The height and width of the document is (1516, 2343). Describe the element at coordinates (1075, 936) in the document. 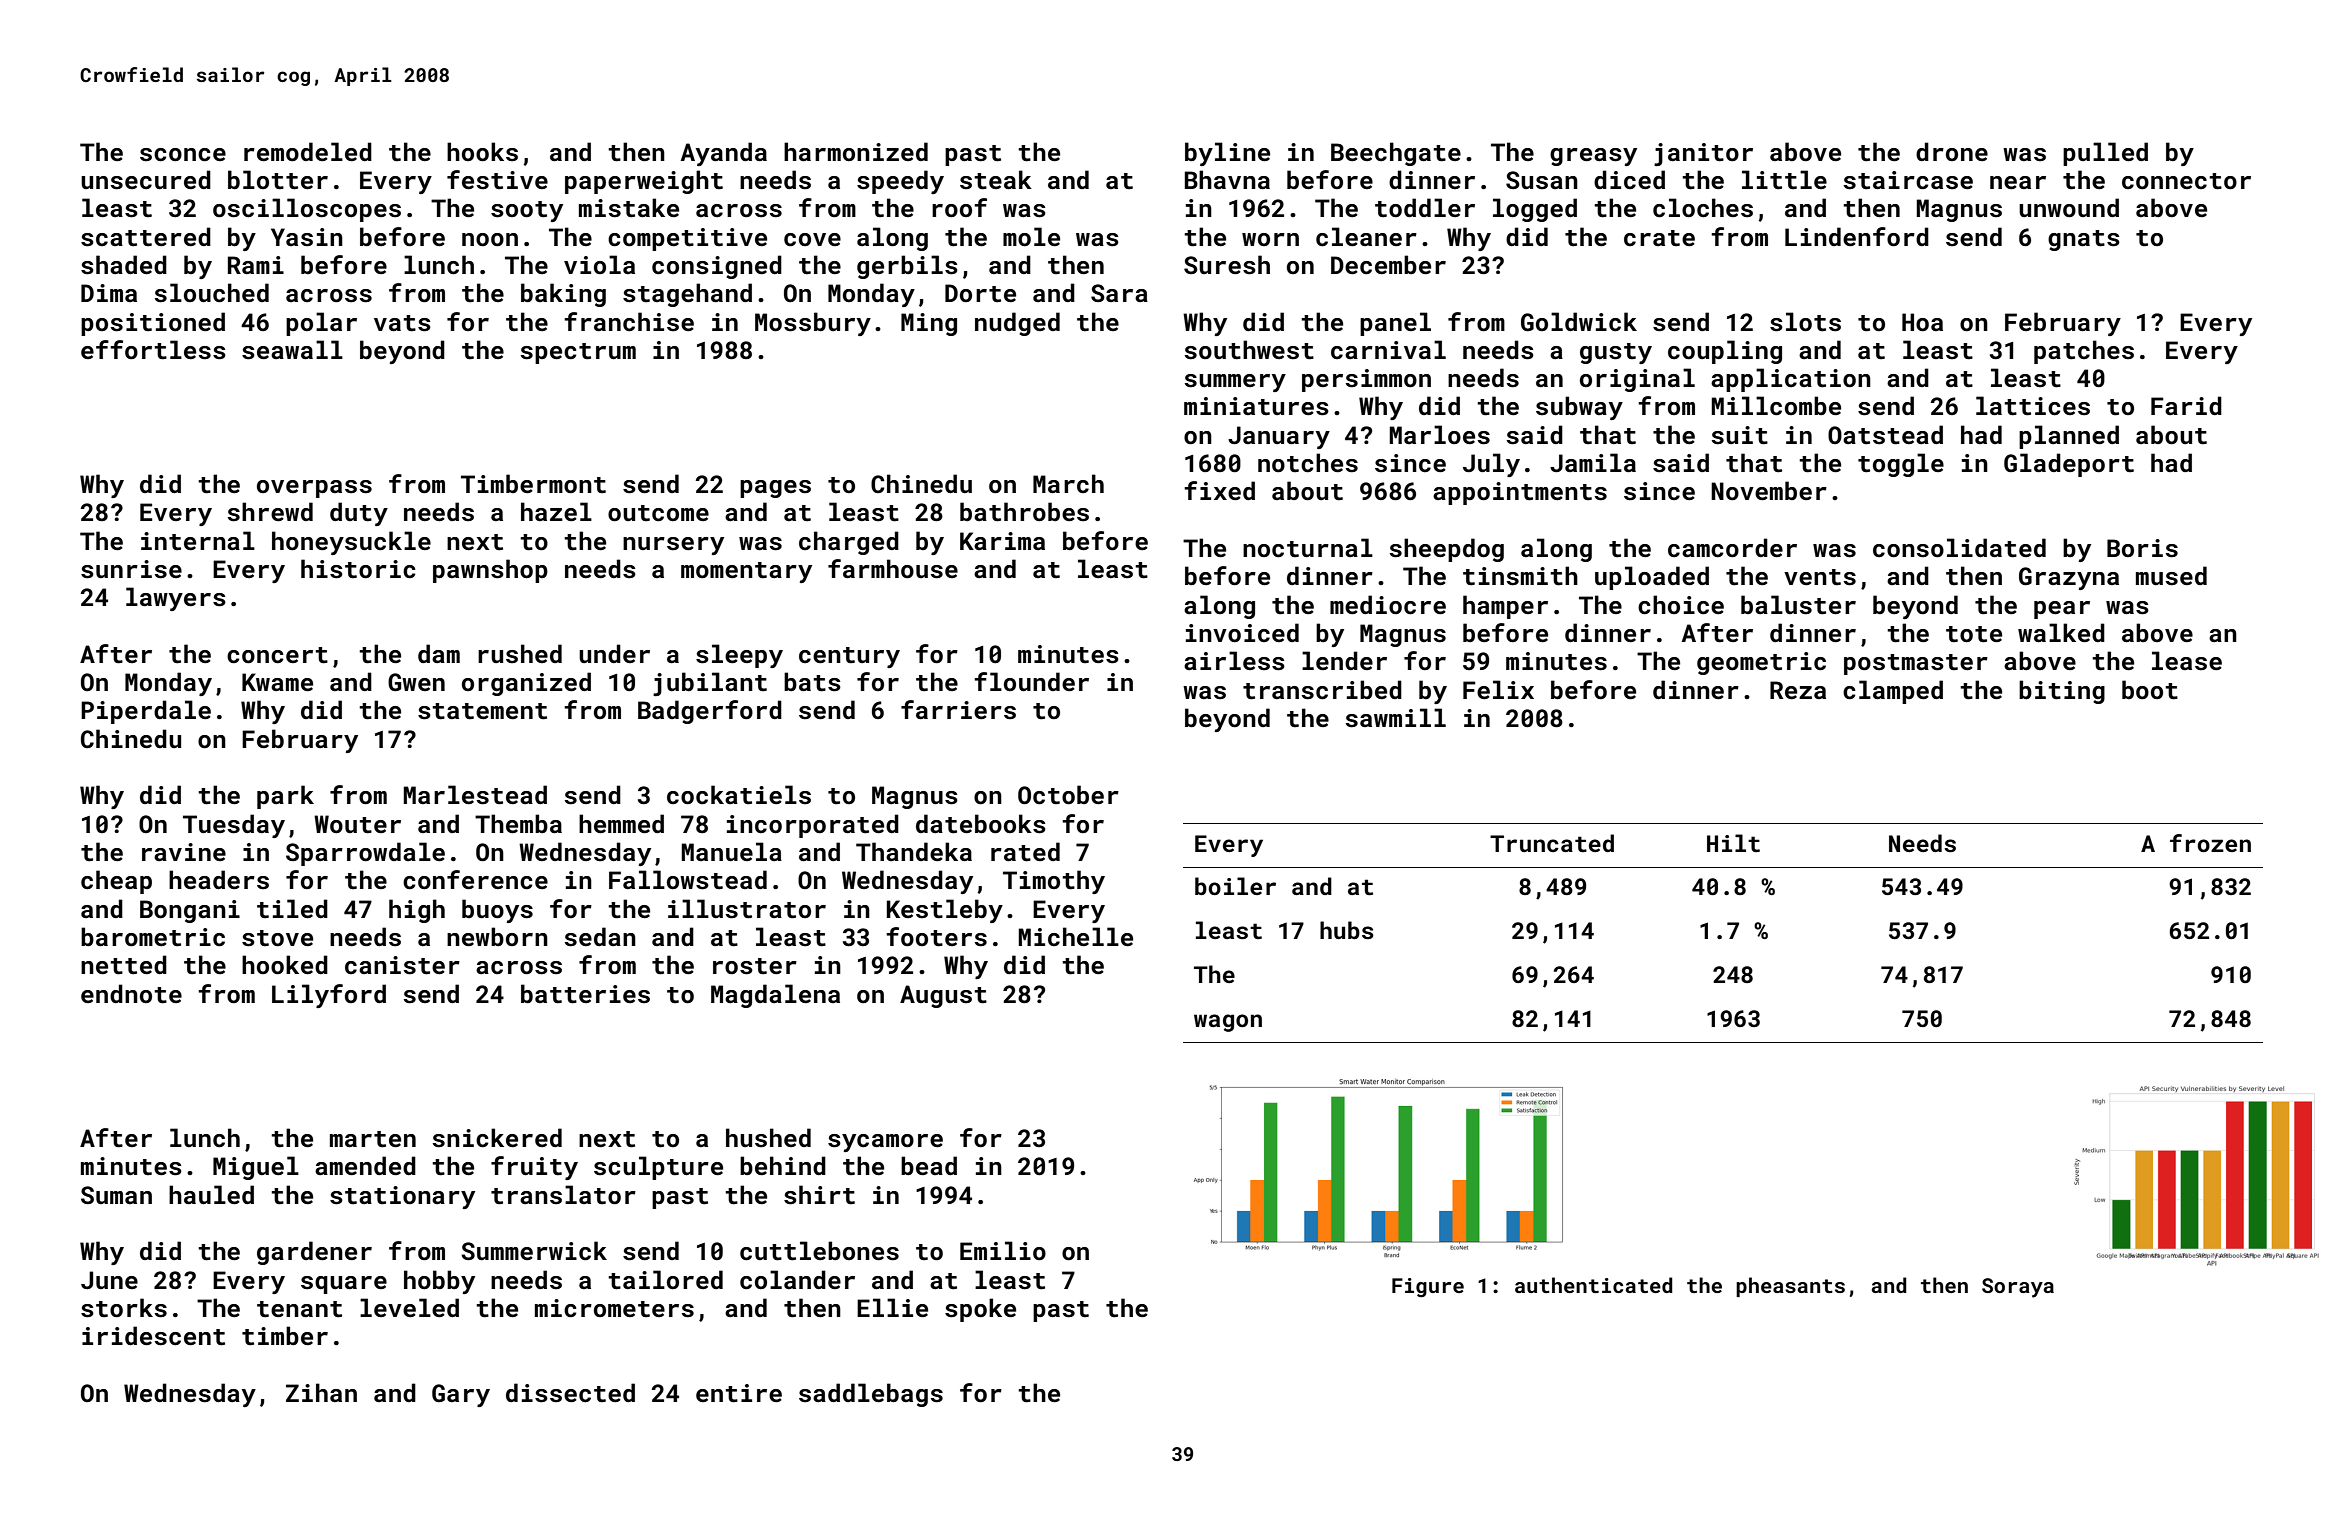

I see `Michelle` at that location.
